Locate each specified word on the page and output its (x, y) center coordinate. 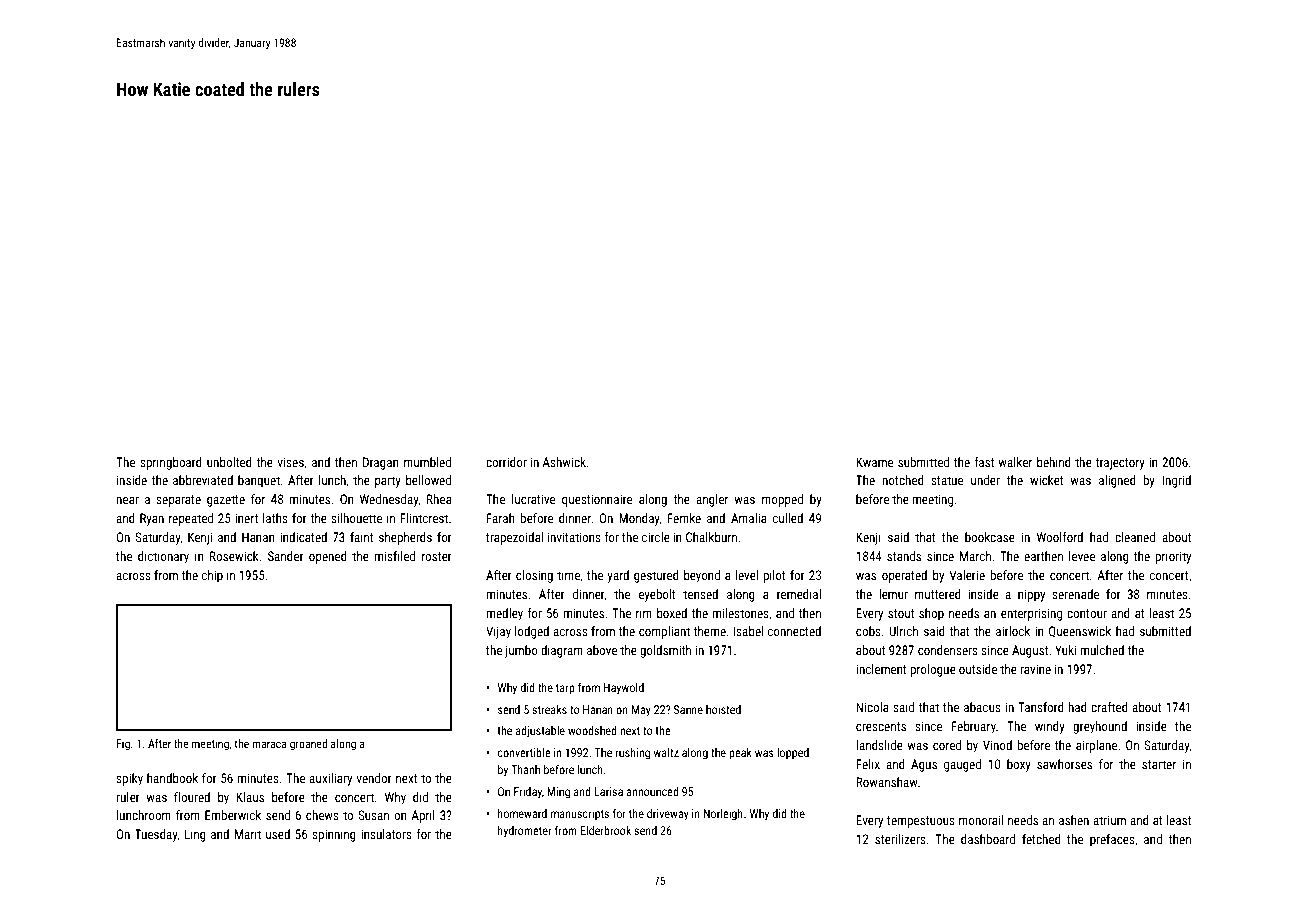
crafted (1109, 707)
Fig (123, 745)
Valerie (967, 575)
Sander (286, 556)
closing (534, 576)
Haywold (624, 689)
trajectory (1120, 463)
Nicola (872, 707)
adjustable (540, 732)
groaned (308, 745)
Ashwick (564, 462)
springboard (171, 463)
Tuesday (156, 835)
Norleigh (723, 815)
